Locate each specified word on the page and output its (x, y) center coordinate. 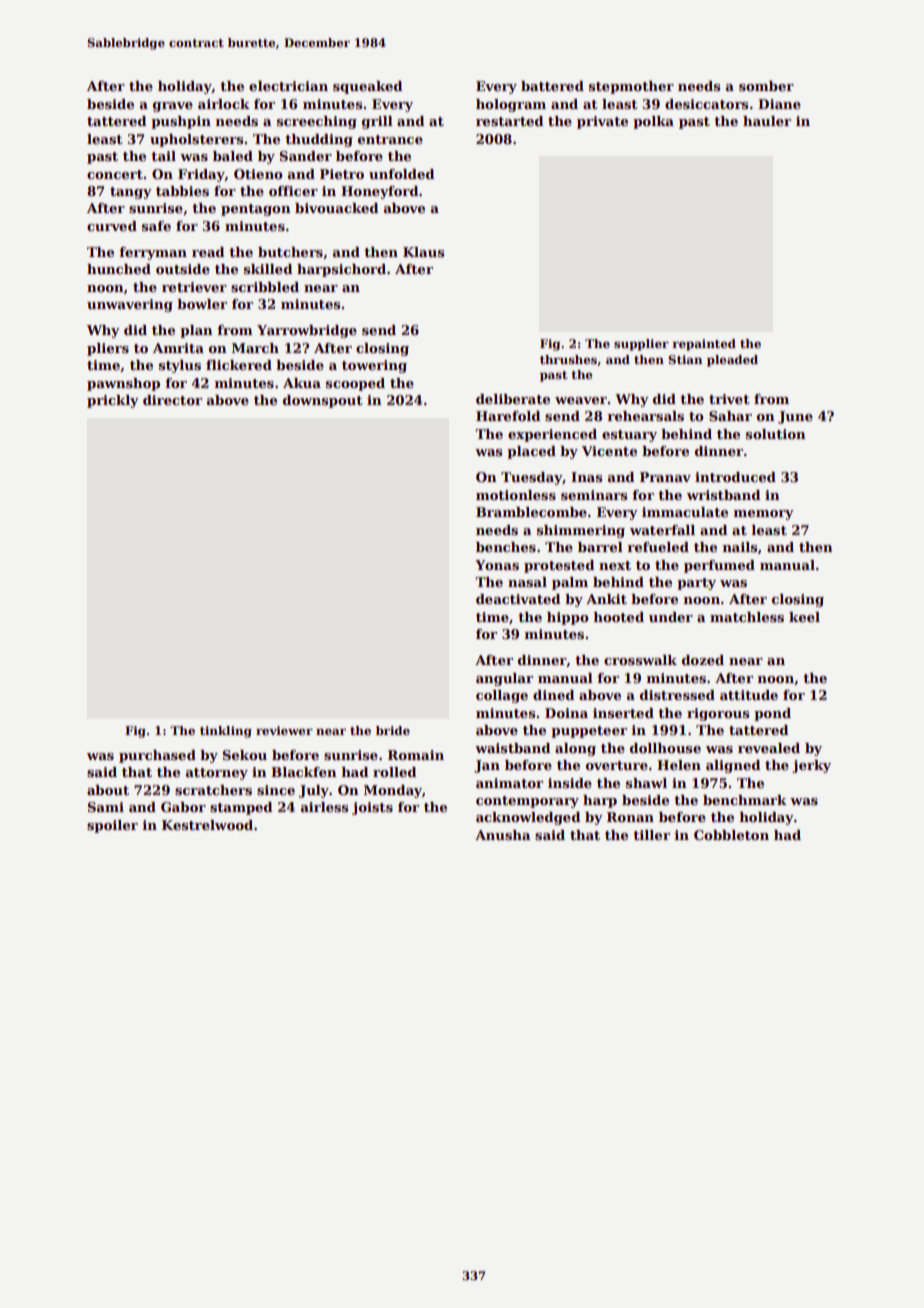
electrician (288, 86)
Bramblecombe (531, 512)
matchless (747, 617)
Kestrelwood (207, 825)
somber (766, 86)
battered (552, 86)
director (172, 400)
